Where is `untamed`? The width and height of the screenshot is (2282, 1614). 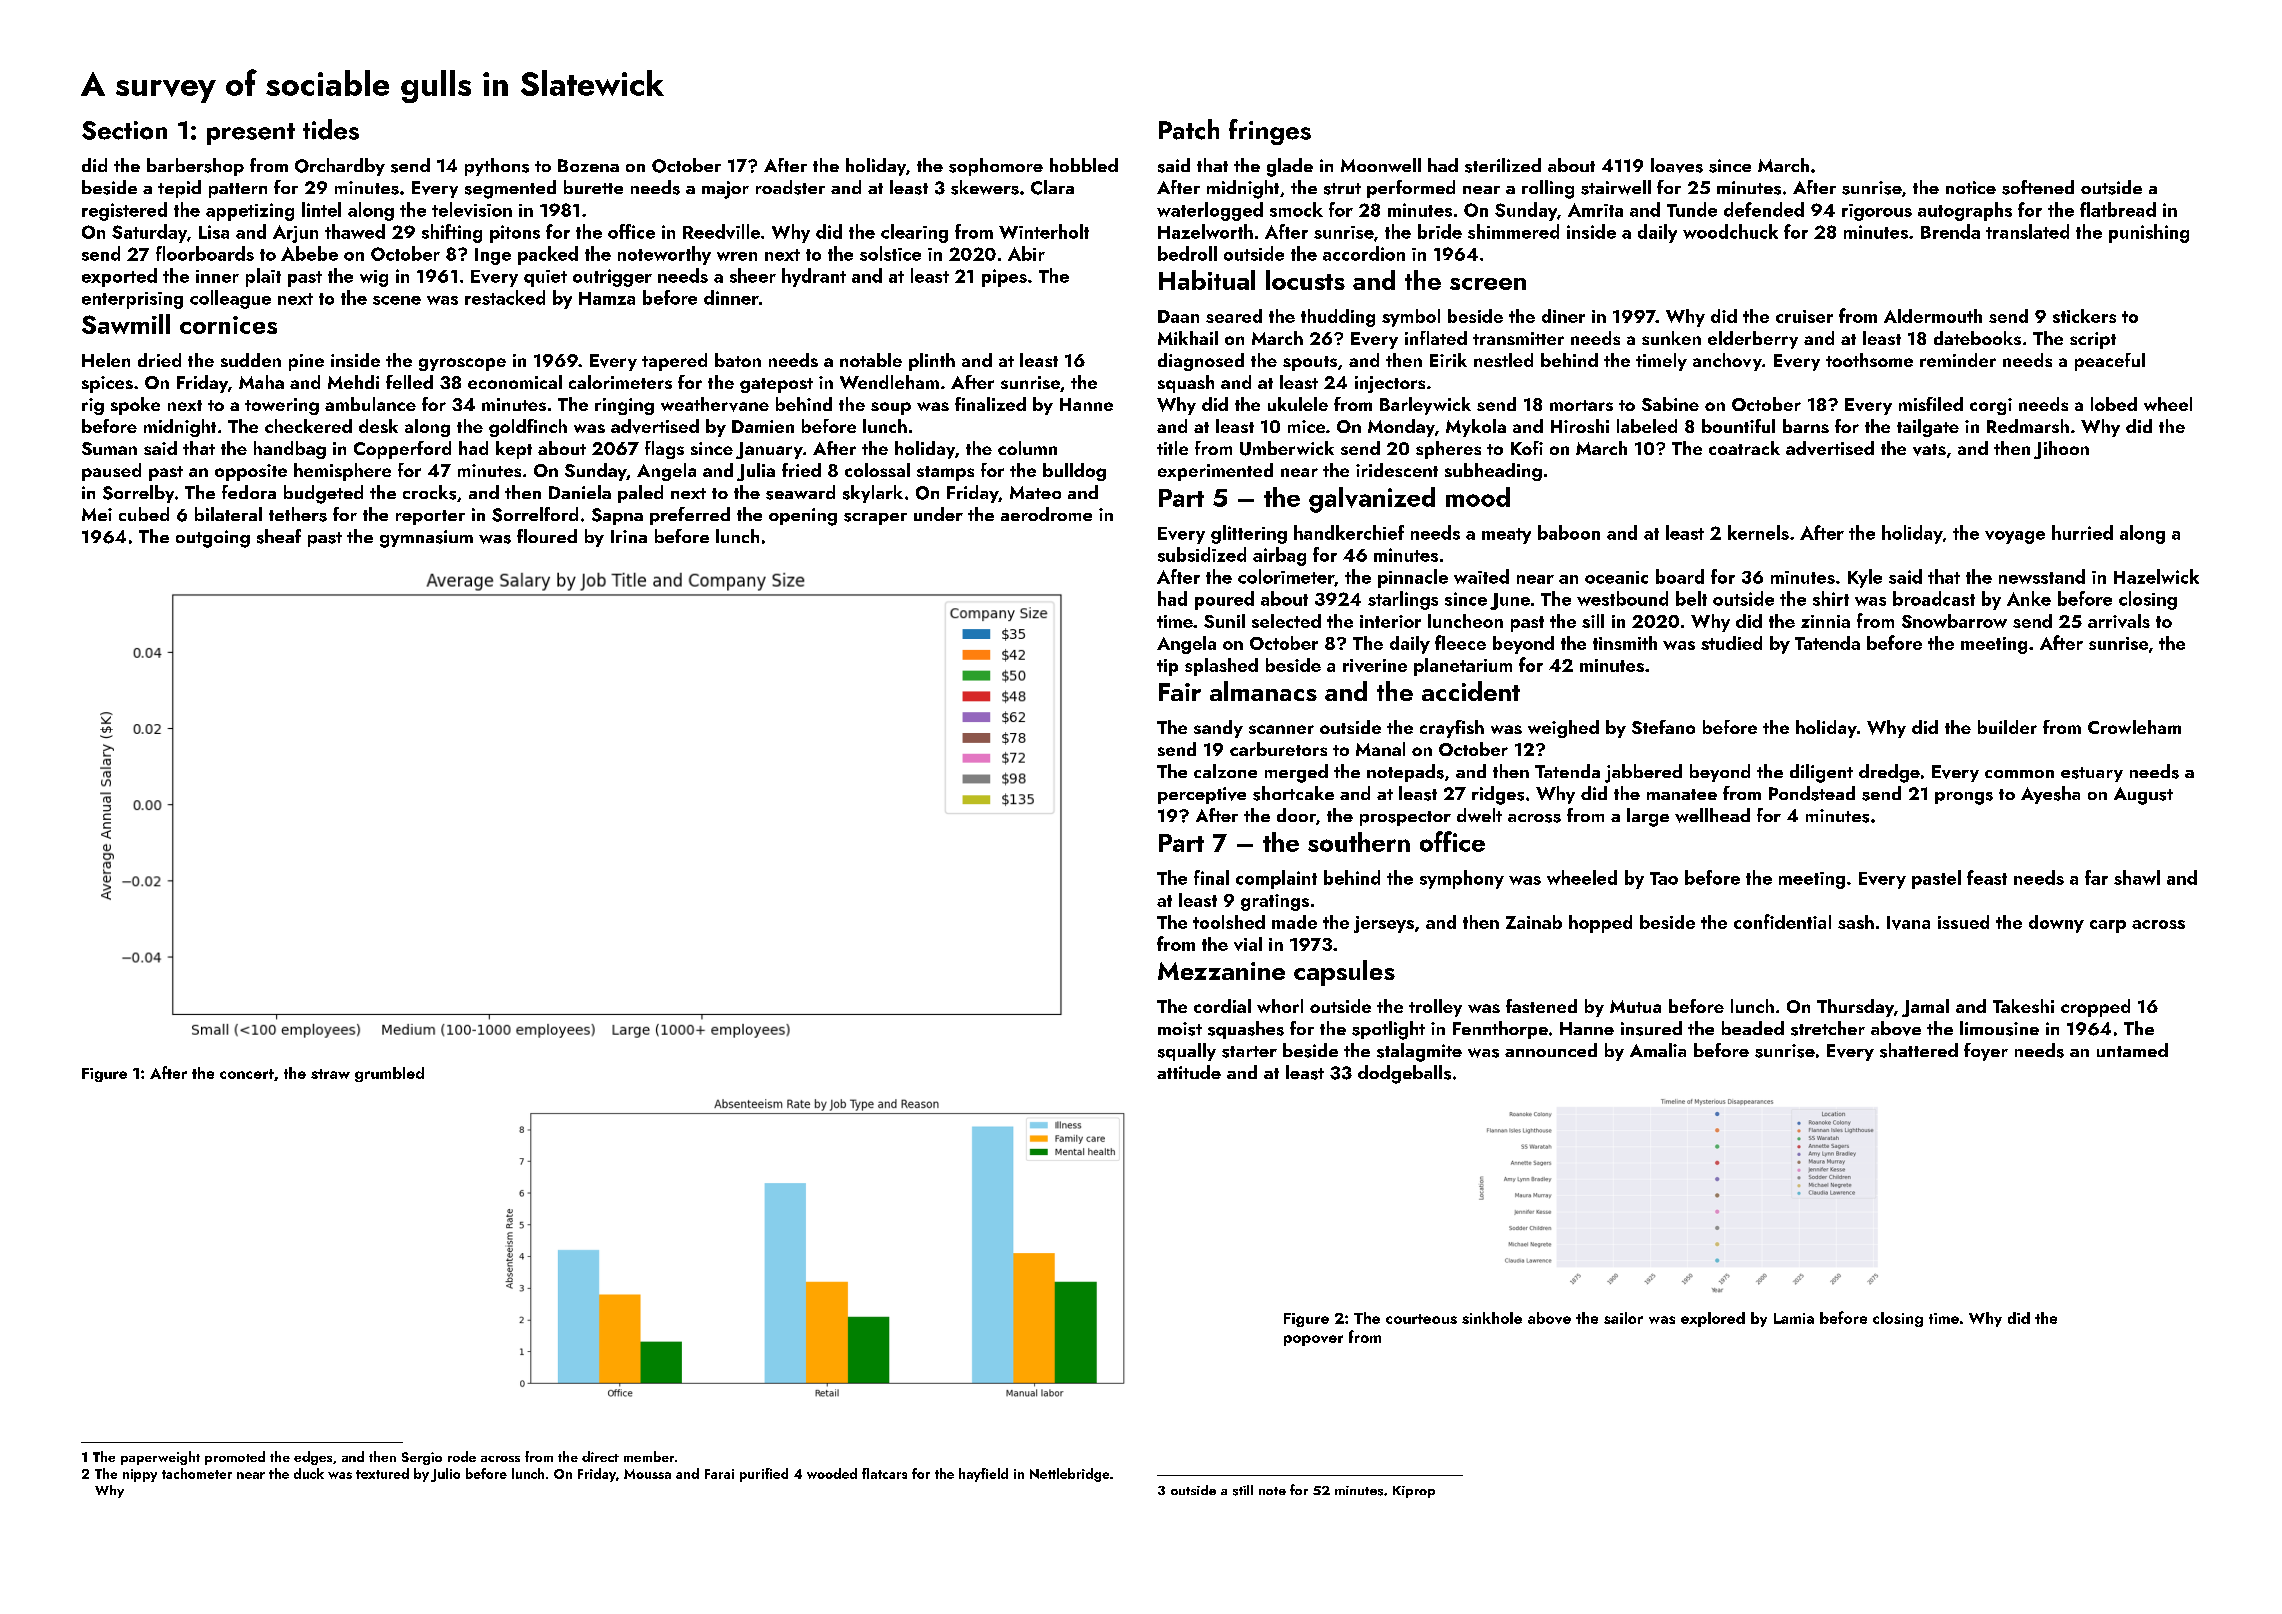
untamed is located at coordinates (2132, 1050).
